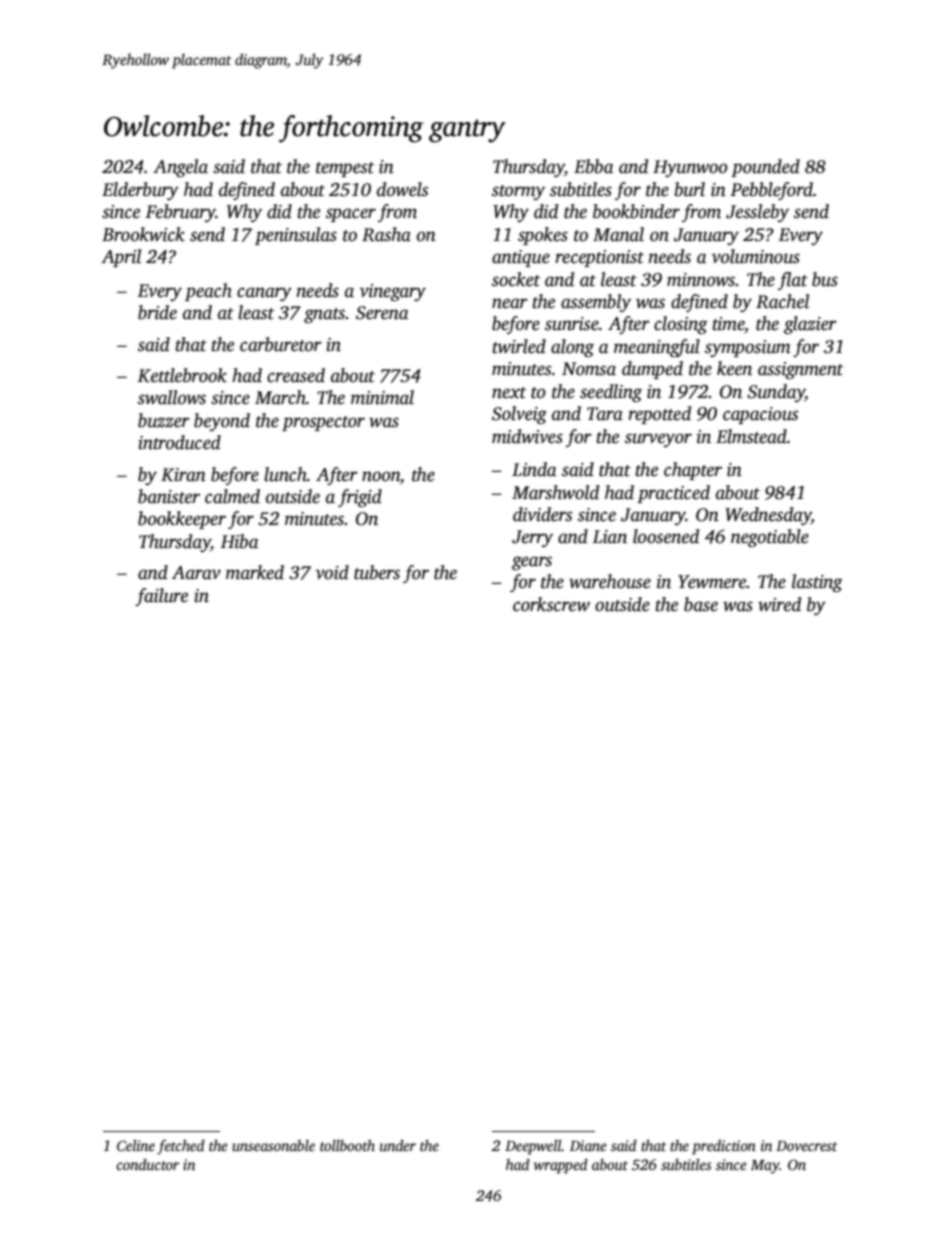  What do you see at coordinates (180, 168) in the screenshot?
I see `Angela` at bounding box center [180, 168].
